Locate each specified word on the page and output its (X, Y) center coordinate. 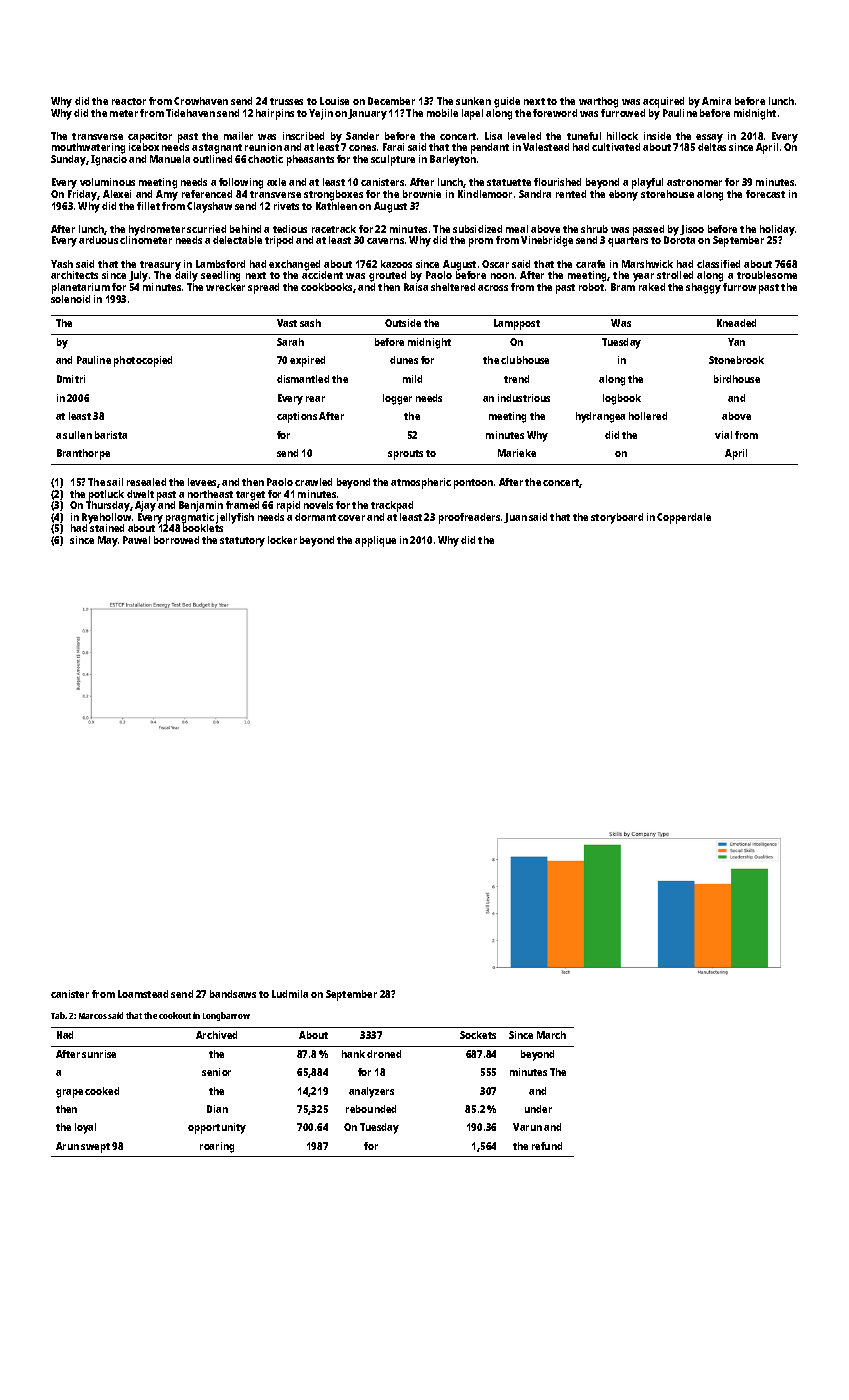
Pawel (136, 540)
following (241, 183)
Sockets (478, 1035)
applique (375, 541)
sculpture (393, 160)
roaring (217, 1147)
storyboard (617, 518)
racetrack (334, 229)
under (538, 1109)
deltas (712, 147)
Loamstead (143, 994)
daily (186, 276)
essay (709, 138)
